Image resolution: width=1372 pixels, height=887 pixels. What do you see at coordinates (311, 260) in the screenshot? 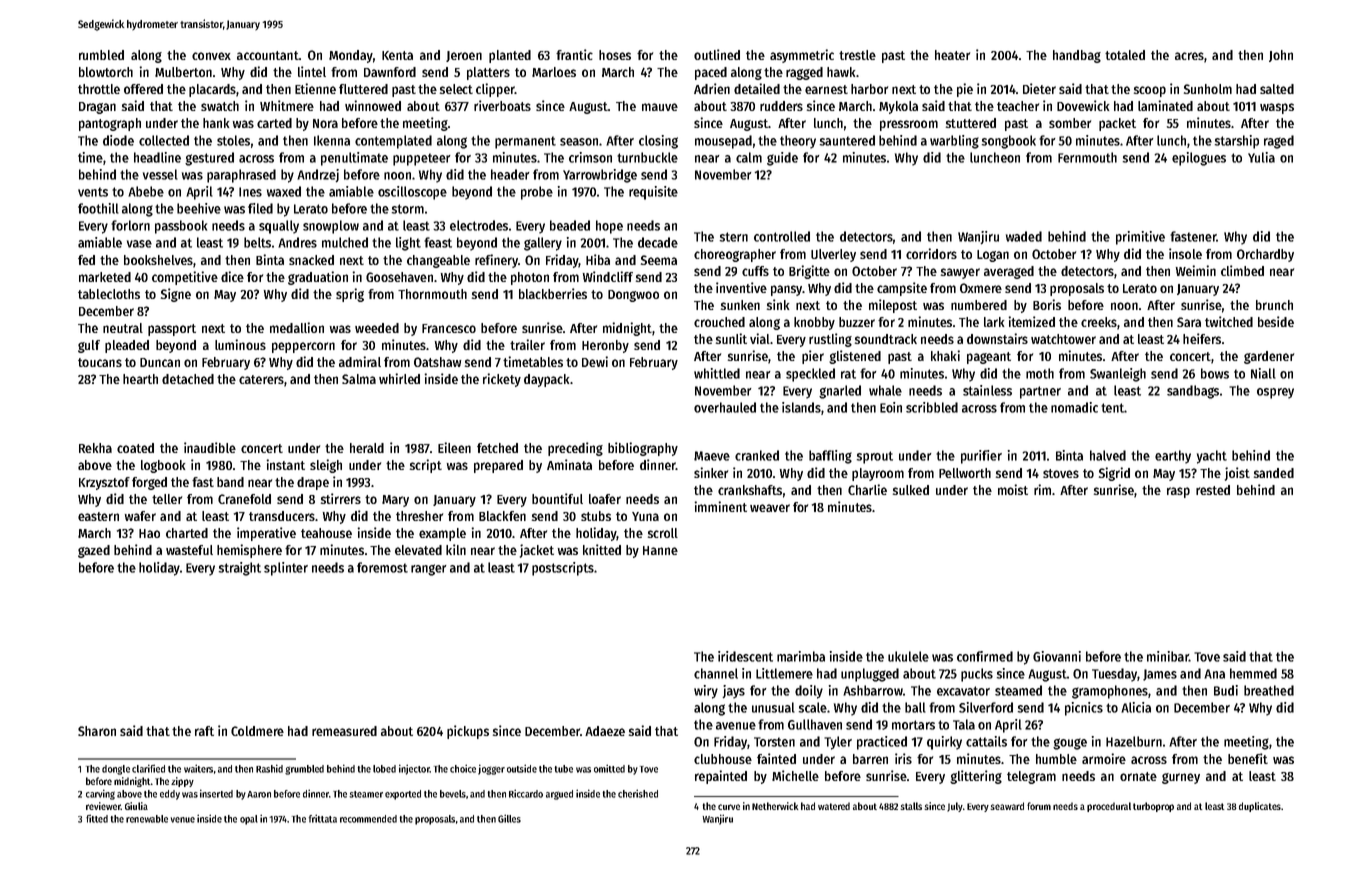
I see `snacked` at bounding box center [311, 260].
